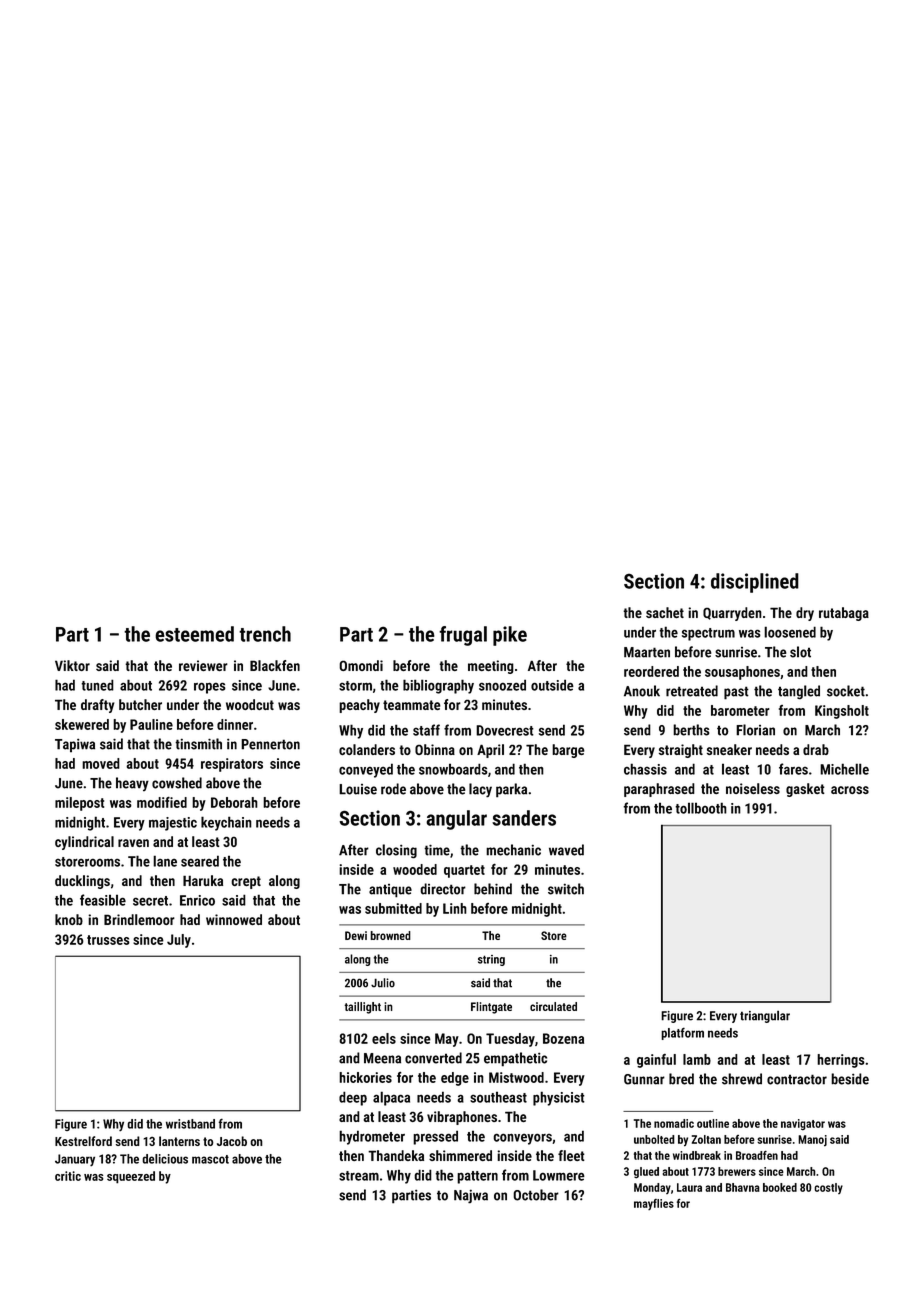 The image size is (924, 1308). What do you see at coordinates (234, 802) in the page?
I see `Deborah` at bounding box center [234, 802].
